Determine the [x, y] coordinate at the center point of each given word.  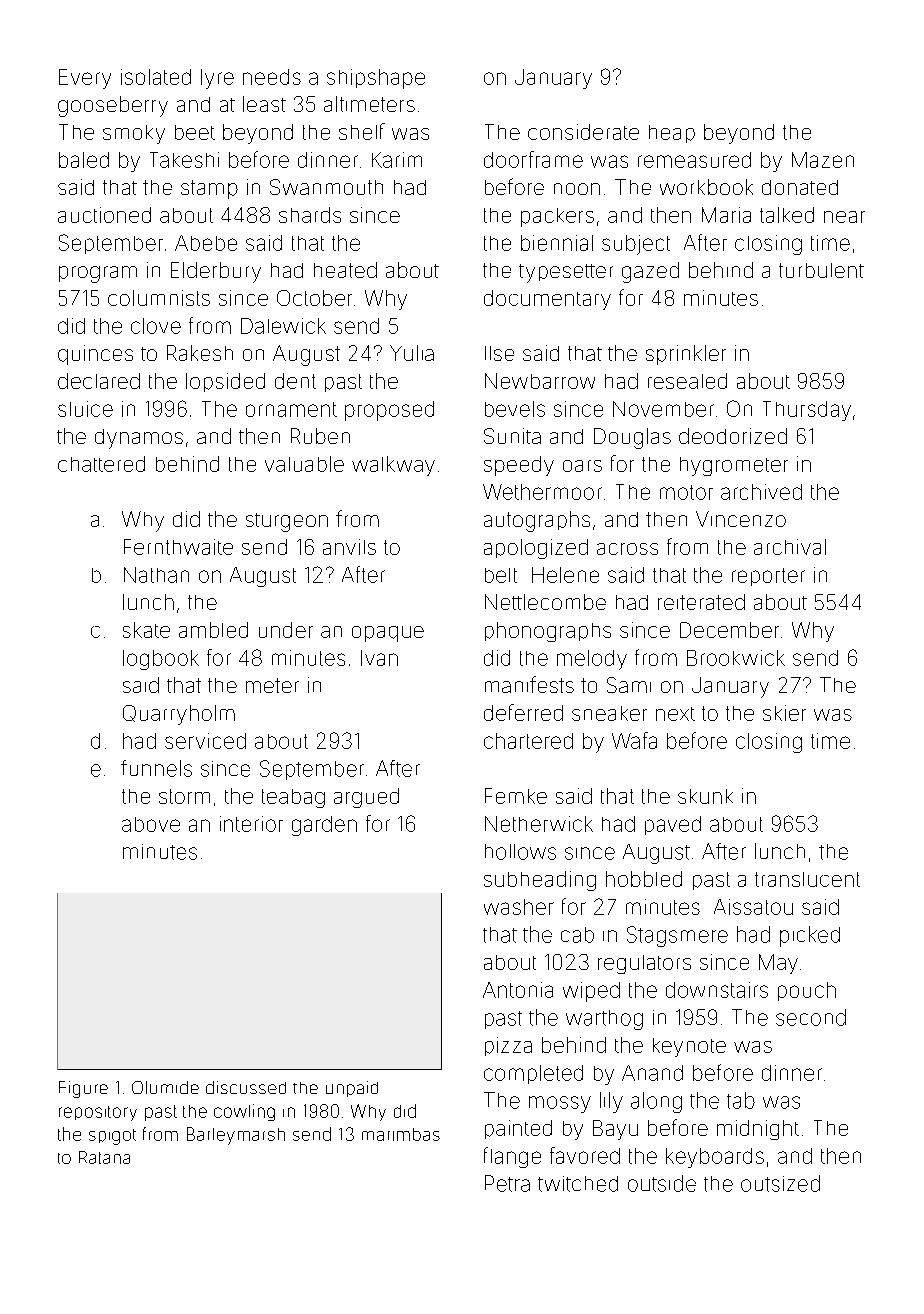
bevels [515, 409]
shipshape [376, 79]
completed [533, 1074]
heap [672, 134]
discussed [246, 1087]
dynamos [139, 439]
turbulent [821, 270]
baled [84, 160]
